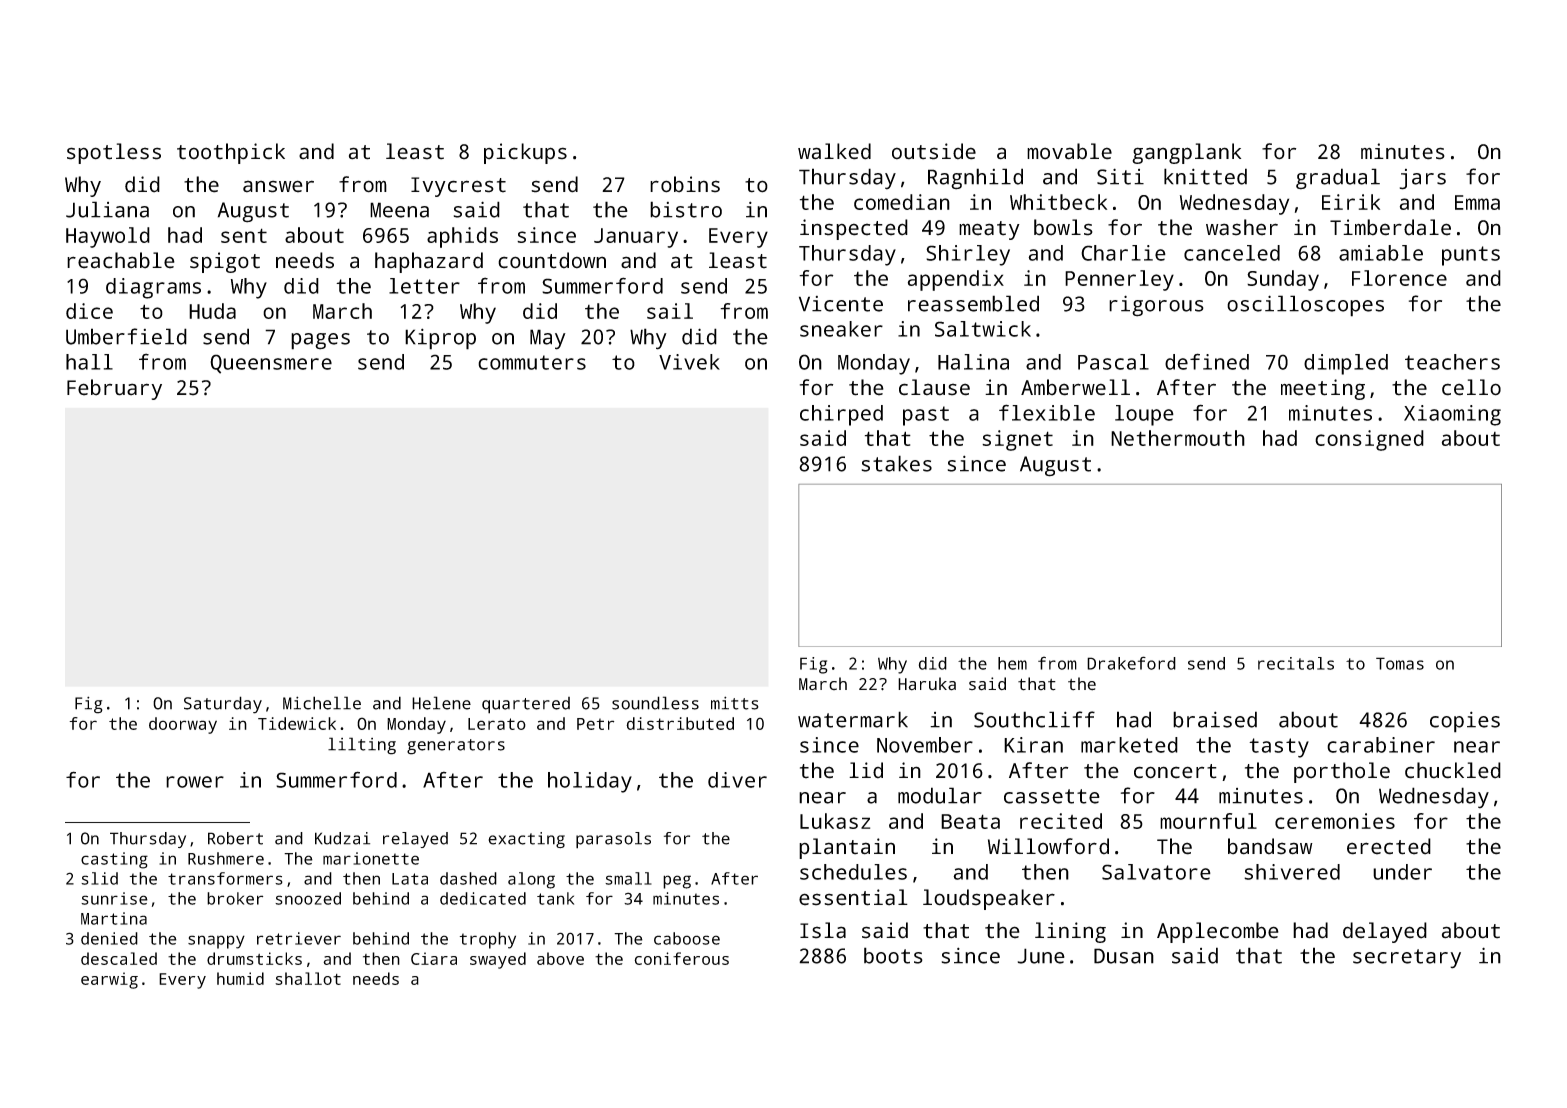 The height and width of the image is (1108, 1567). What do you see at coordinates (424, 286) in the image?
I see `letter` at bounding box center [424, 286].
